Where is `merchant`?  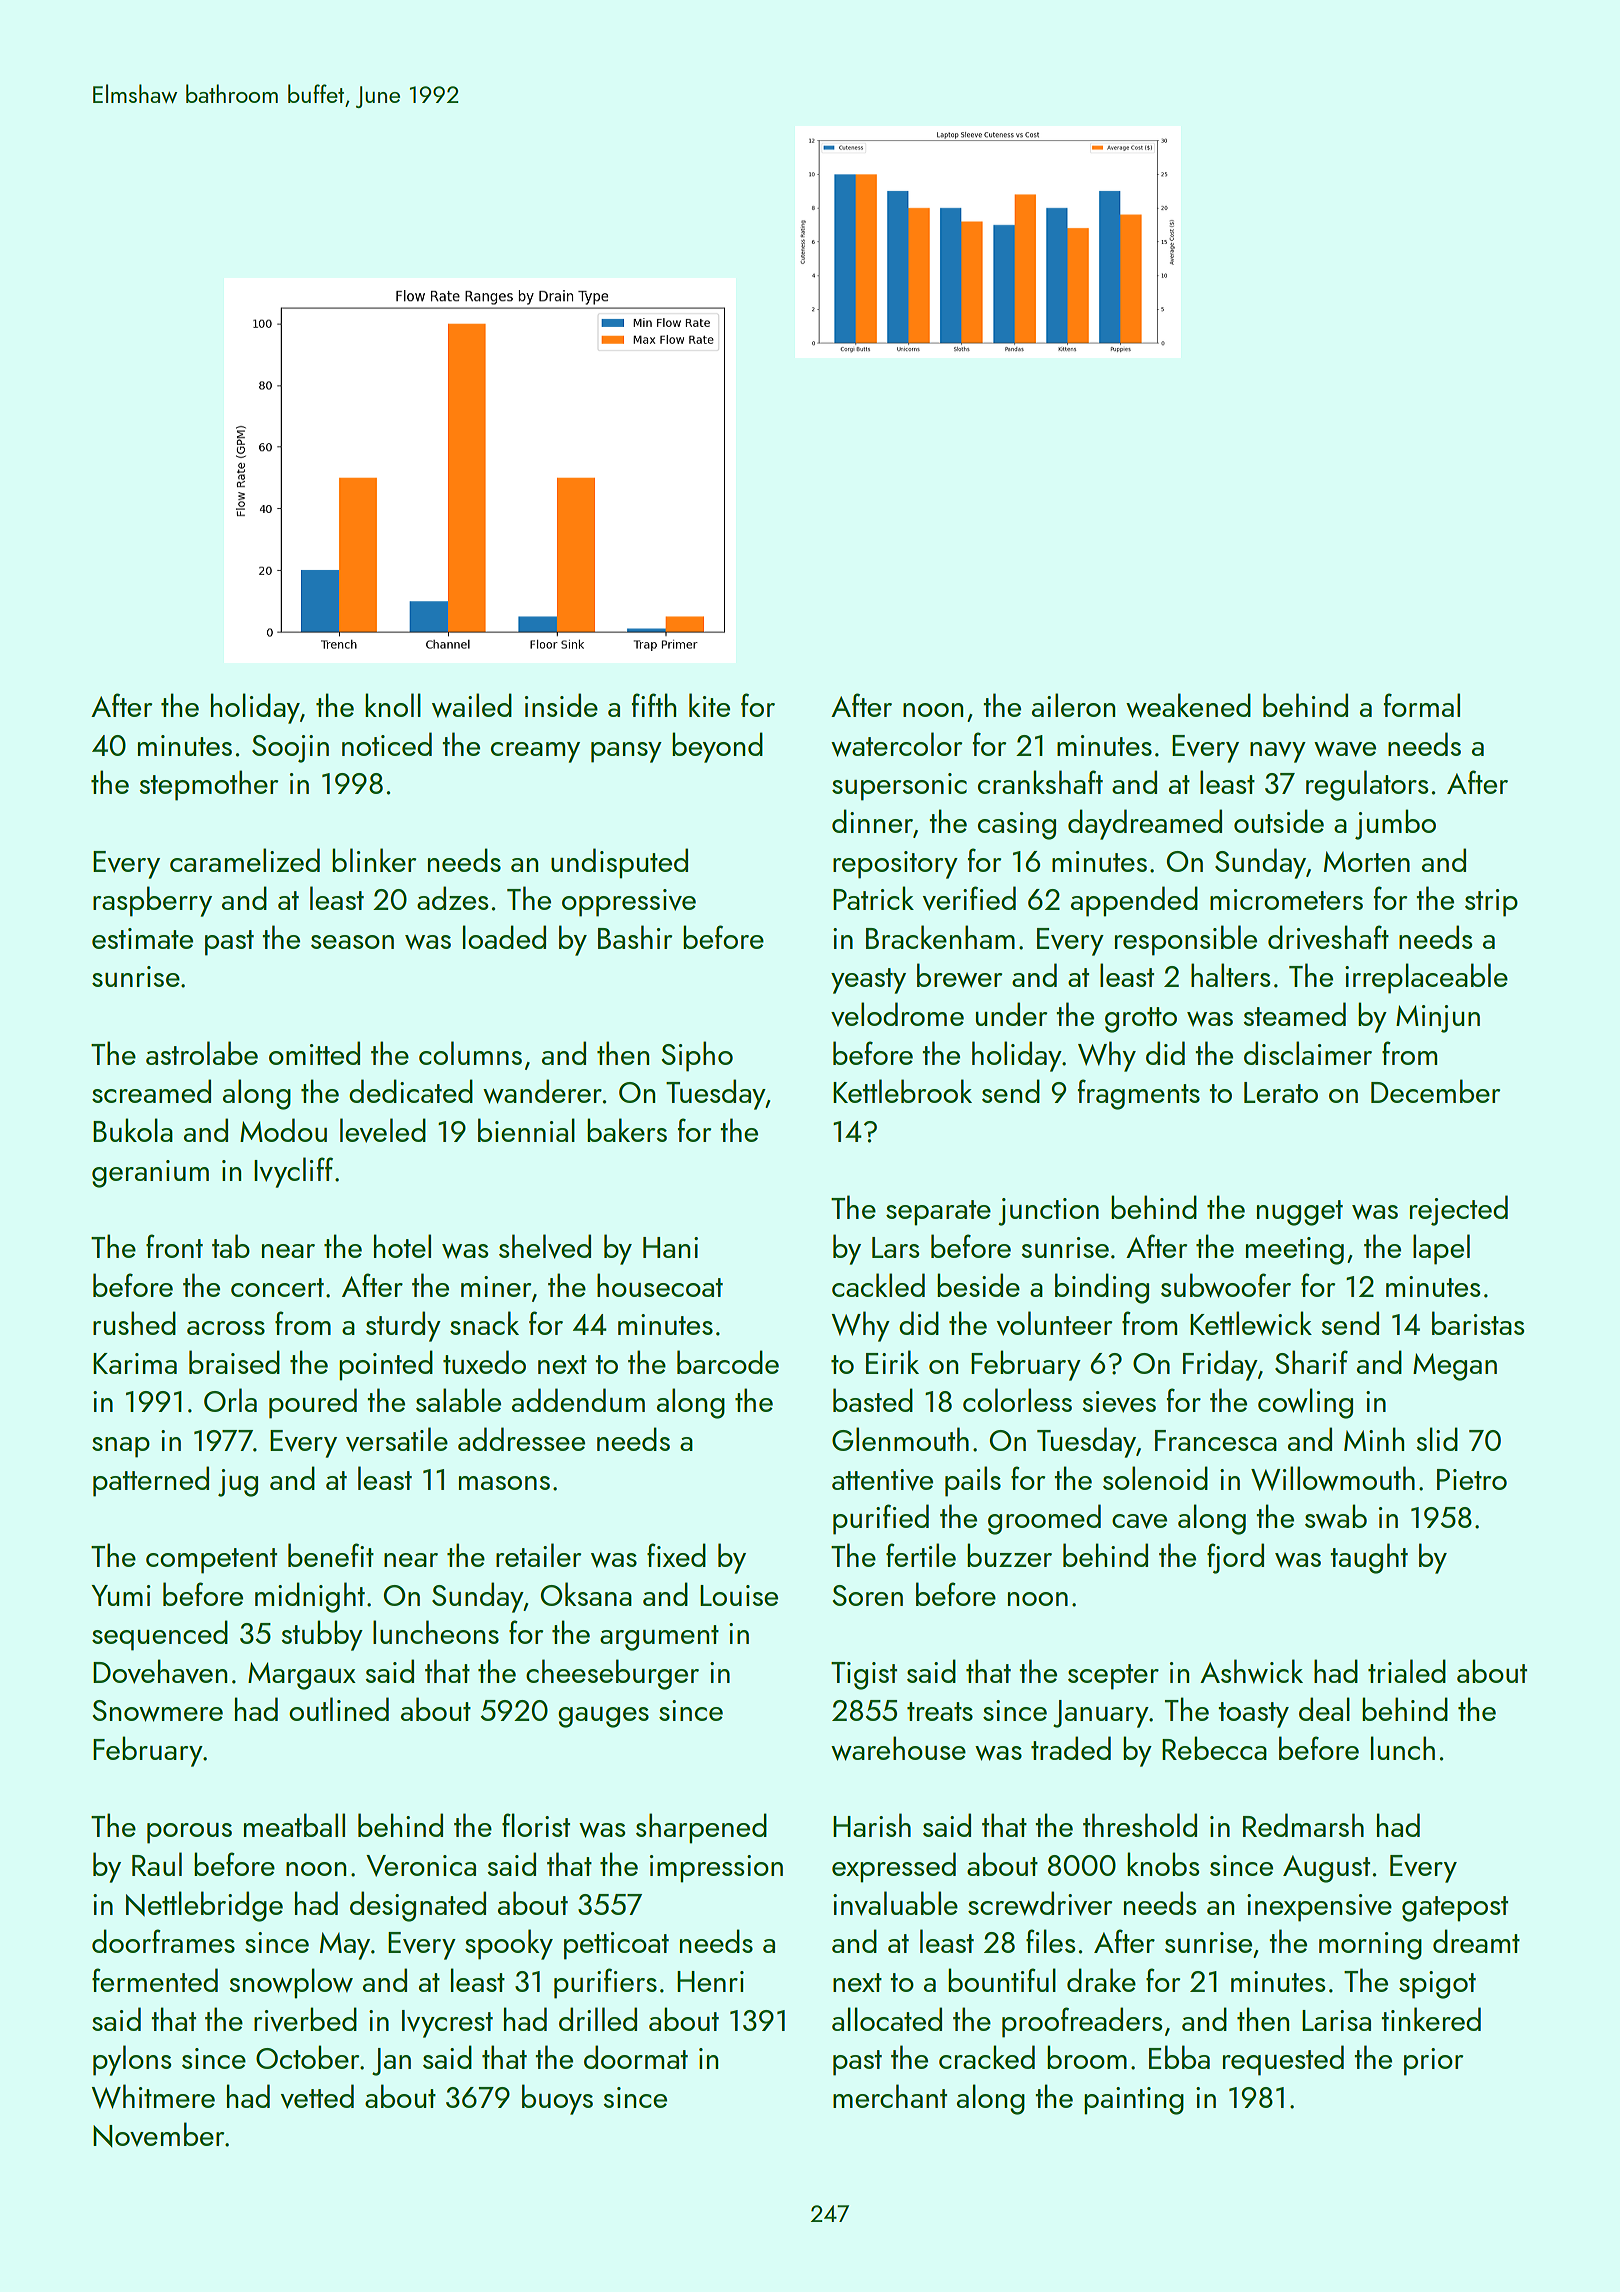 merchant is located at coordinates (890, 2096).
